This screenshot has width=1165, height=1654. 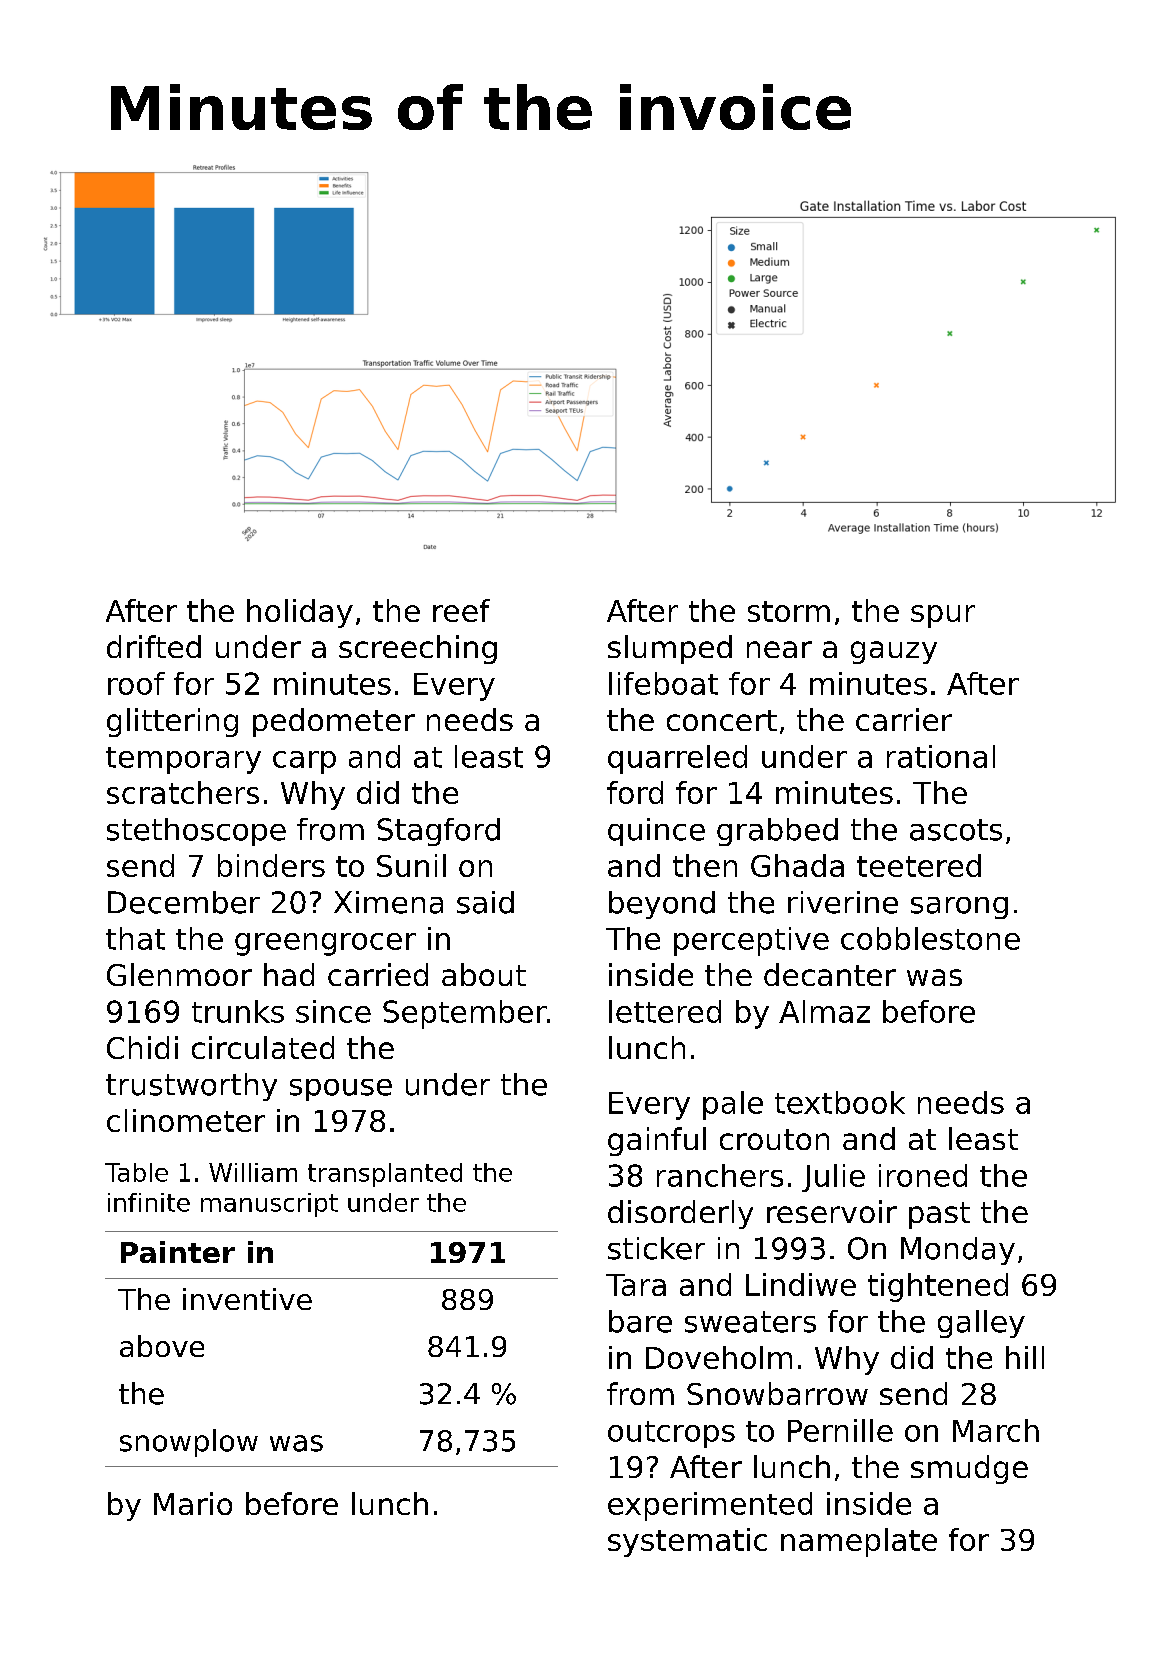 I want to click on tightened, so click(x=938, y=1287).
